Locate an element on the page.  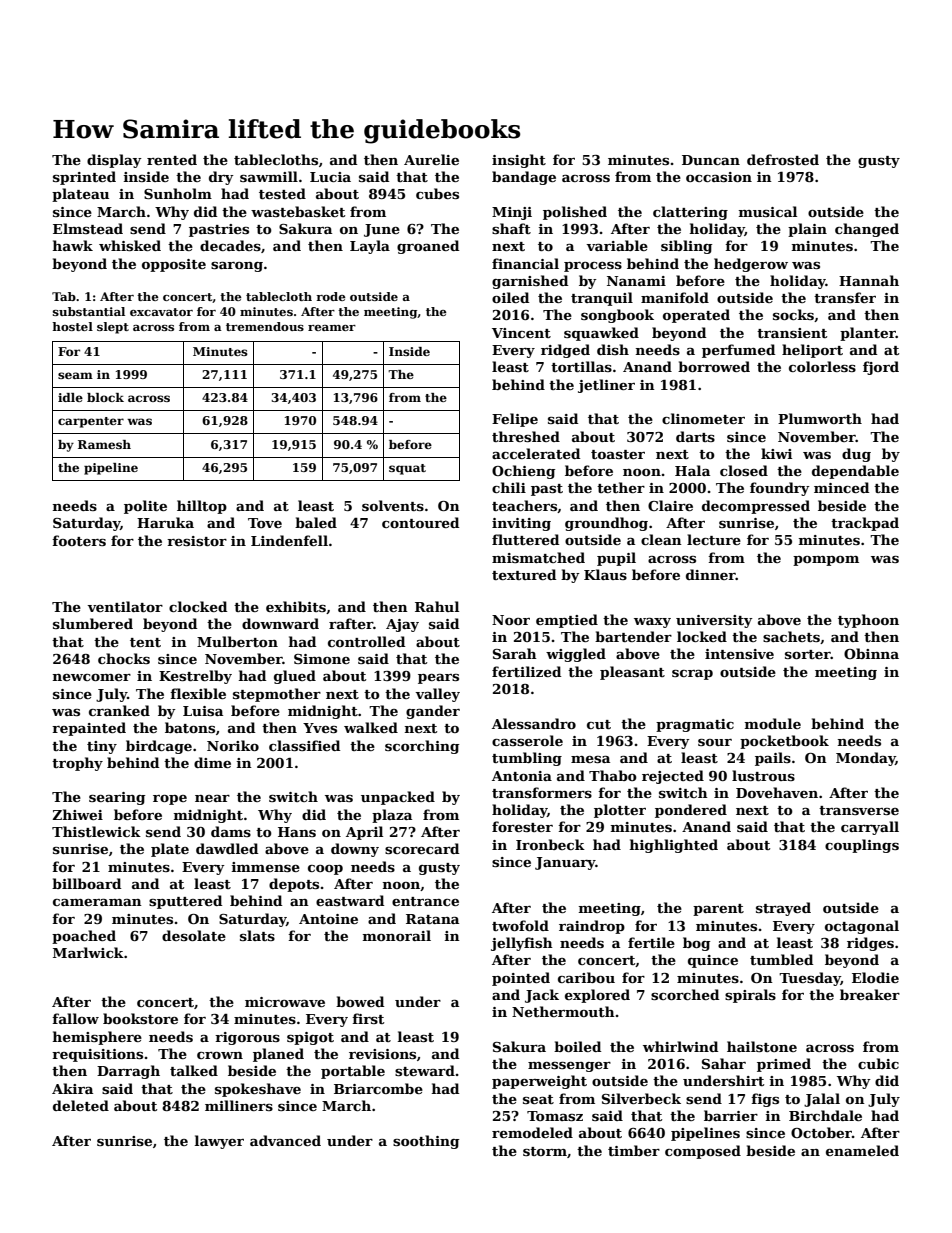
excavator is located at coordinates (161, 312).
